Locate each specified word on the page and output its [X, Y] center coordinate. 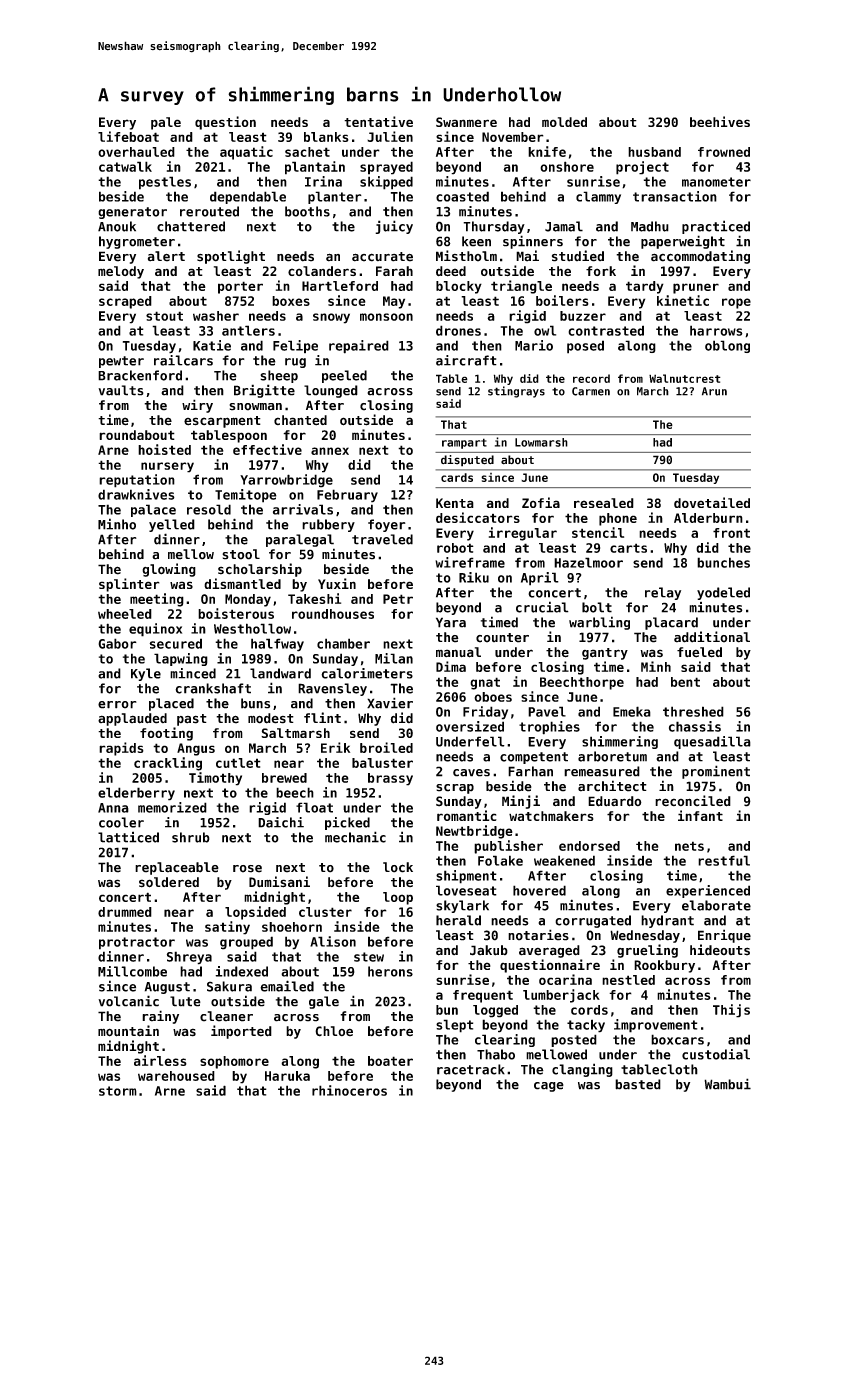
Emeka [632, 711]
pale [166, 123]
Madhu [650, 226]
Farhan [530, 771]
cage [549, 1087]
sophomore [234, 1062]
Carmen [591, 391]
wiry [197, 406]
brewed [284, 778]
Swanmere [466, 122]
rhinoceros [349, 1090]
